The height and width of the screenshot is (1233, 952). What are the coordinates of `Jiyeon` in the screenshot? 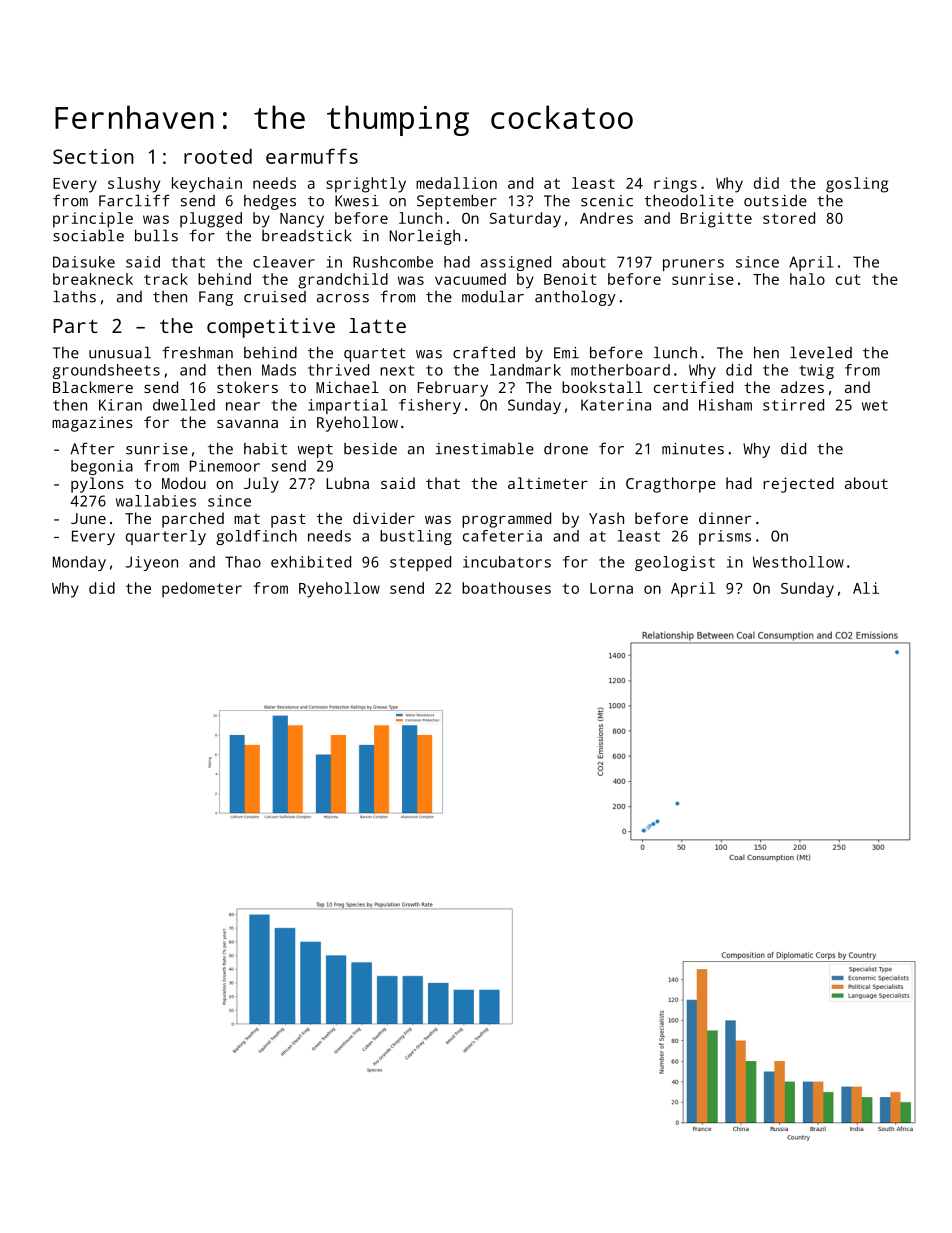 It's located at (152, 563).
